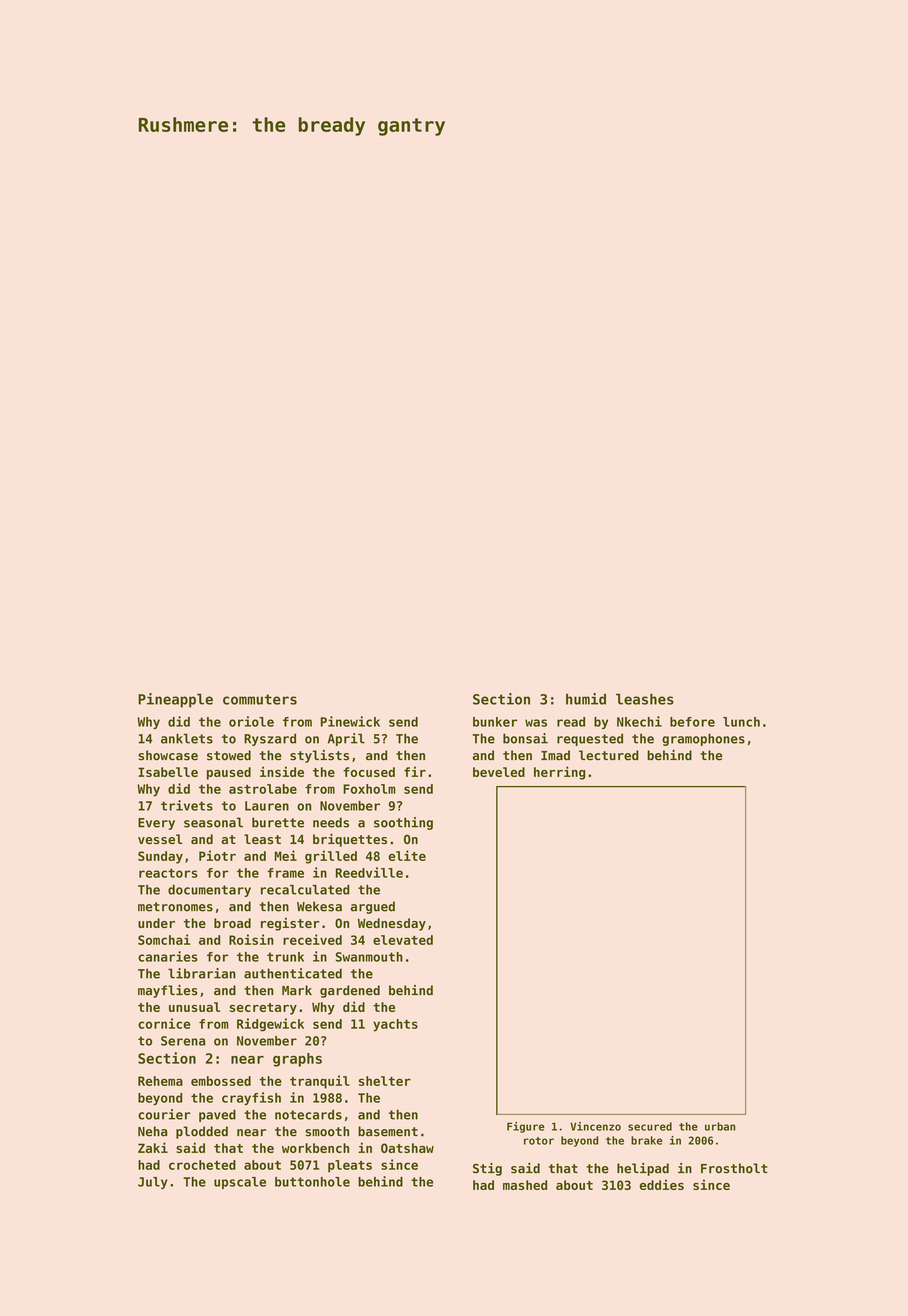  I want to click on Figure, so click(526, 1127).
